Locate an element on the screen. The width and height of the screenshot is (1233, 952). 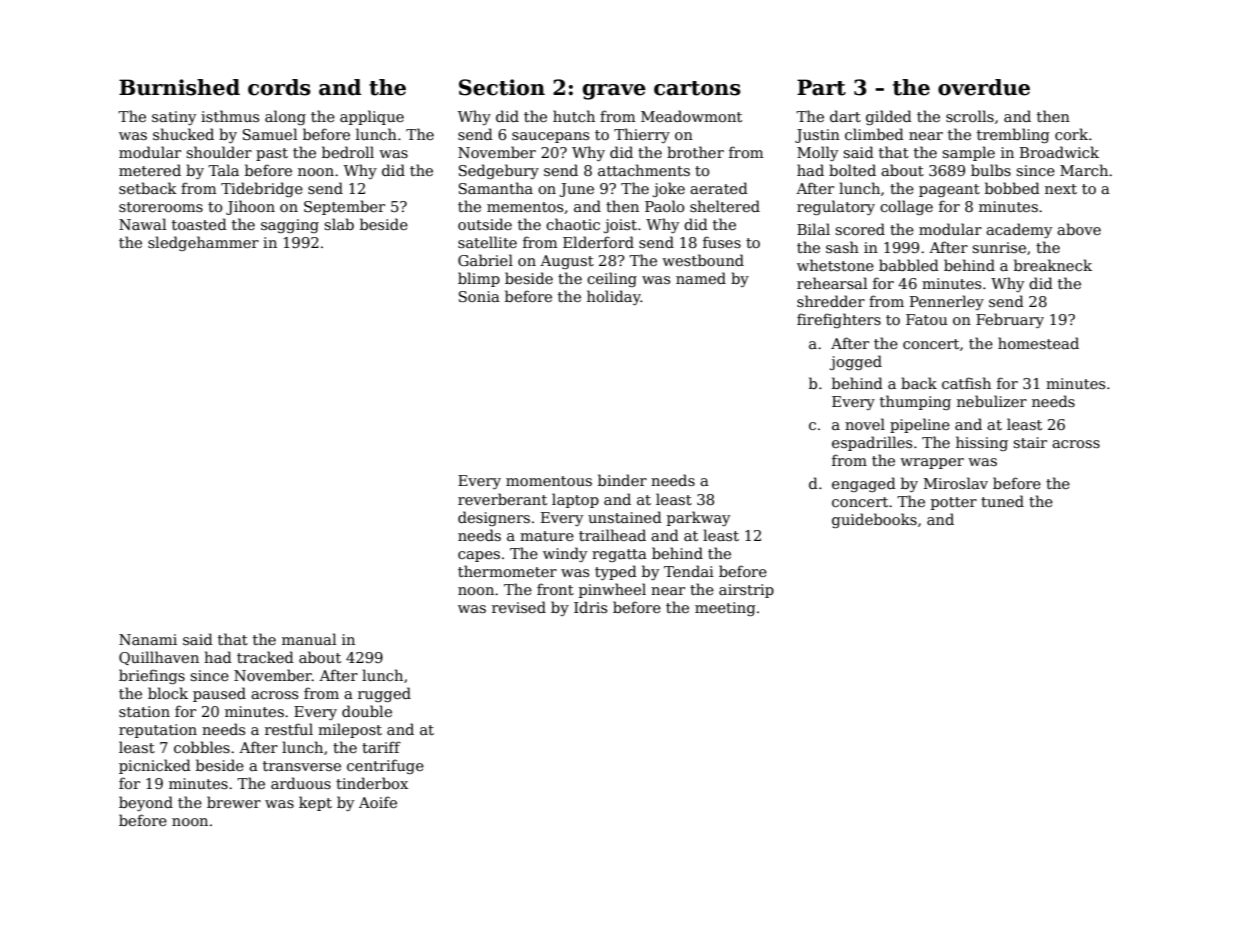
Burnished is located at coordinates (179, 87).
